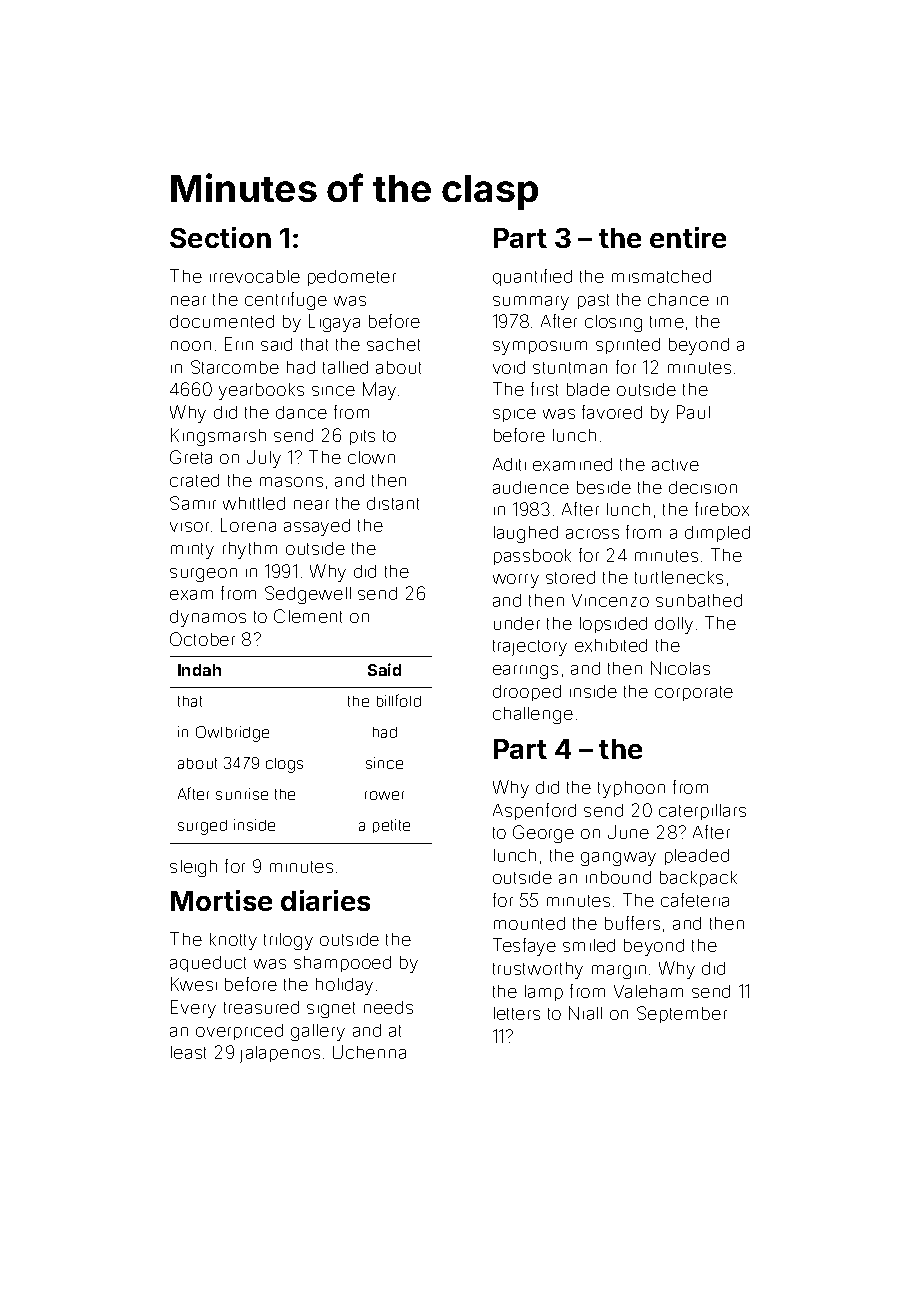 Image resolution: width=924 pixels, height=1311 pixels. I want to click on stuntman, so click(570, 368).
